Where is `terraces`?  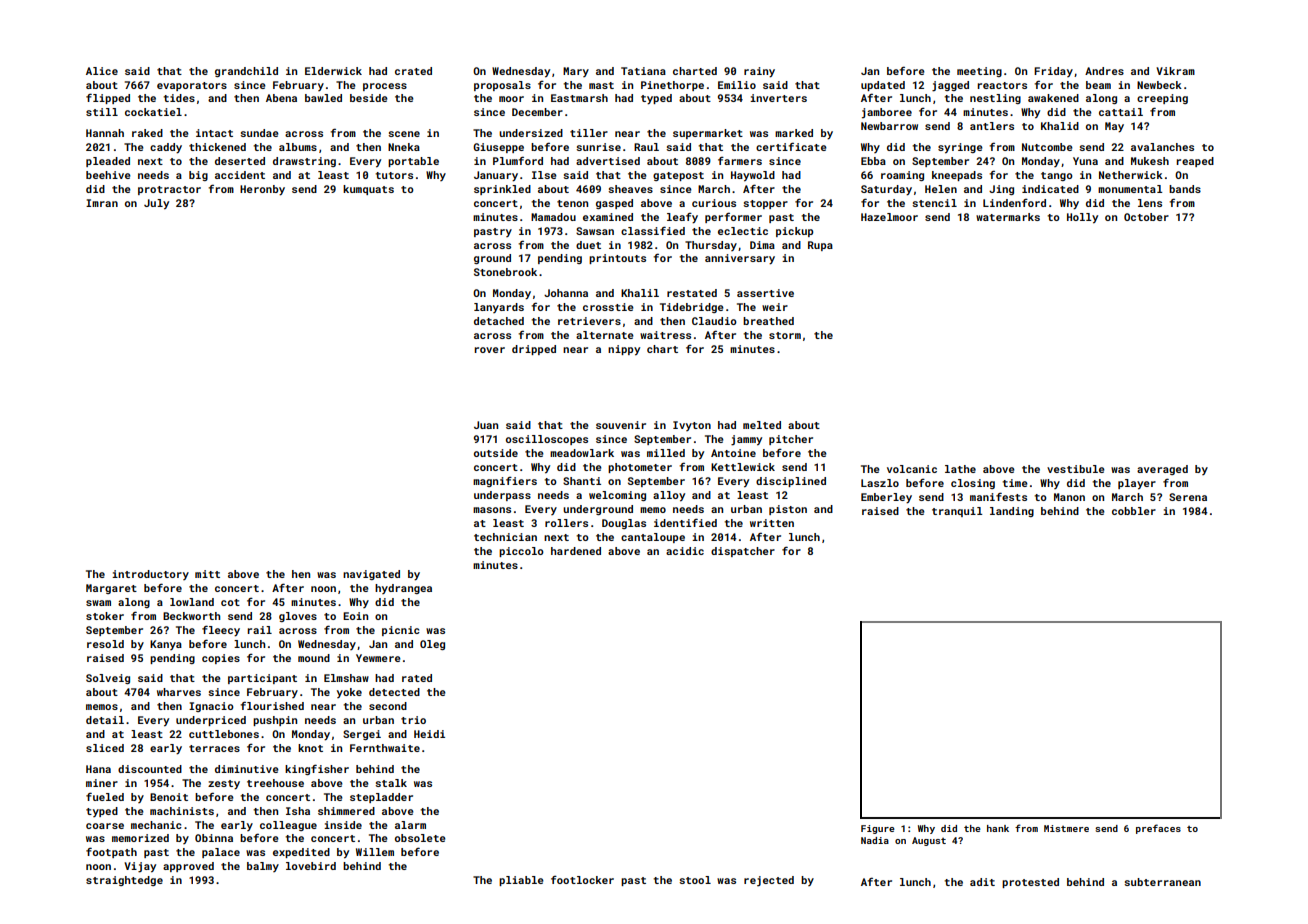
terraces is located at coordinates (214, 748).
